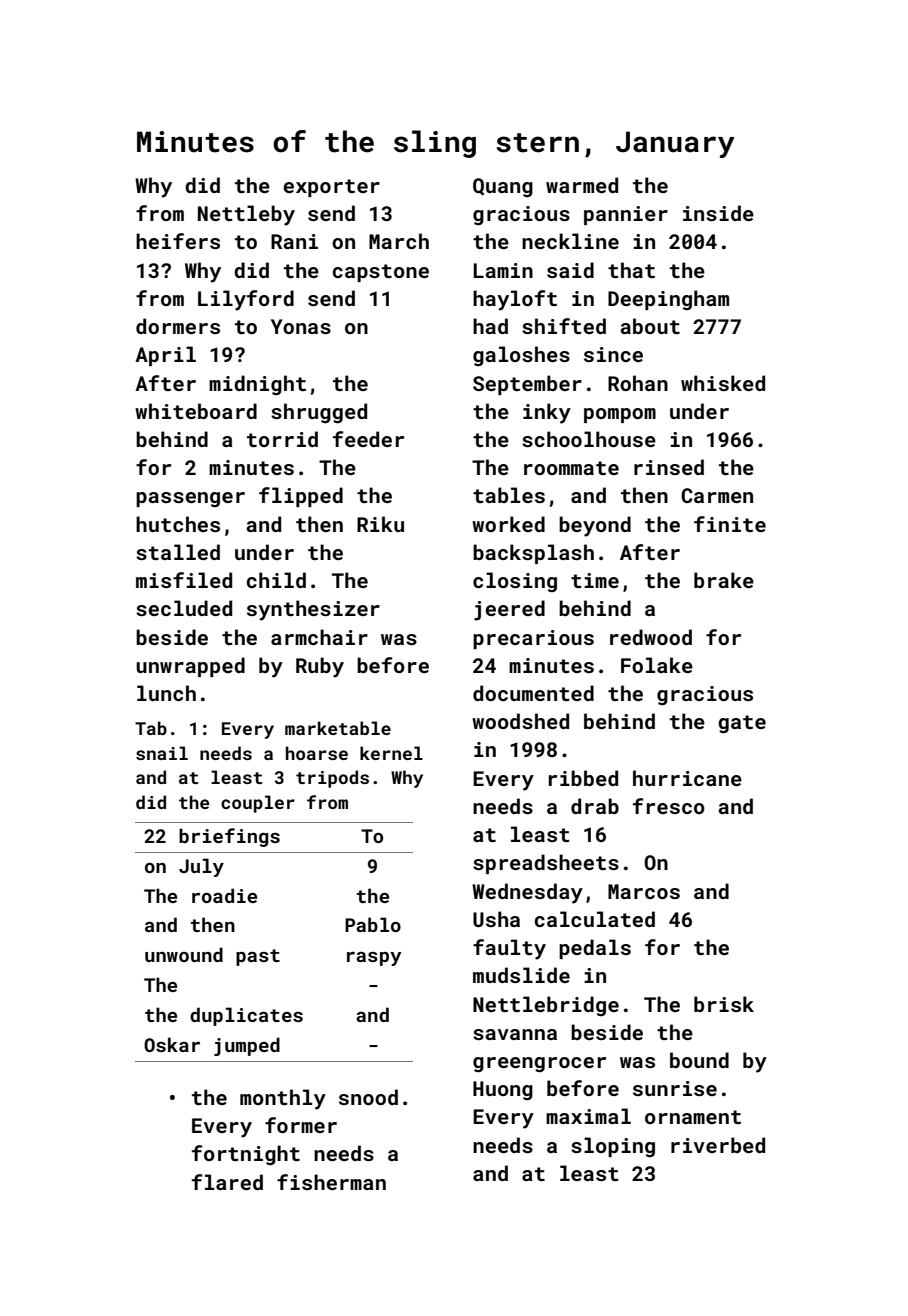 The height and width of the screenshot is (1316, 908). I want to click on September, so click(527, 385).
